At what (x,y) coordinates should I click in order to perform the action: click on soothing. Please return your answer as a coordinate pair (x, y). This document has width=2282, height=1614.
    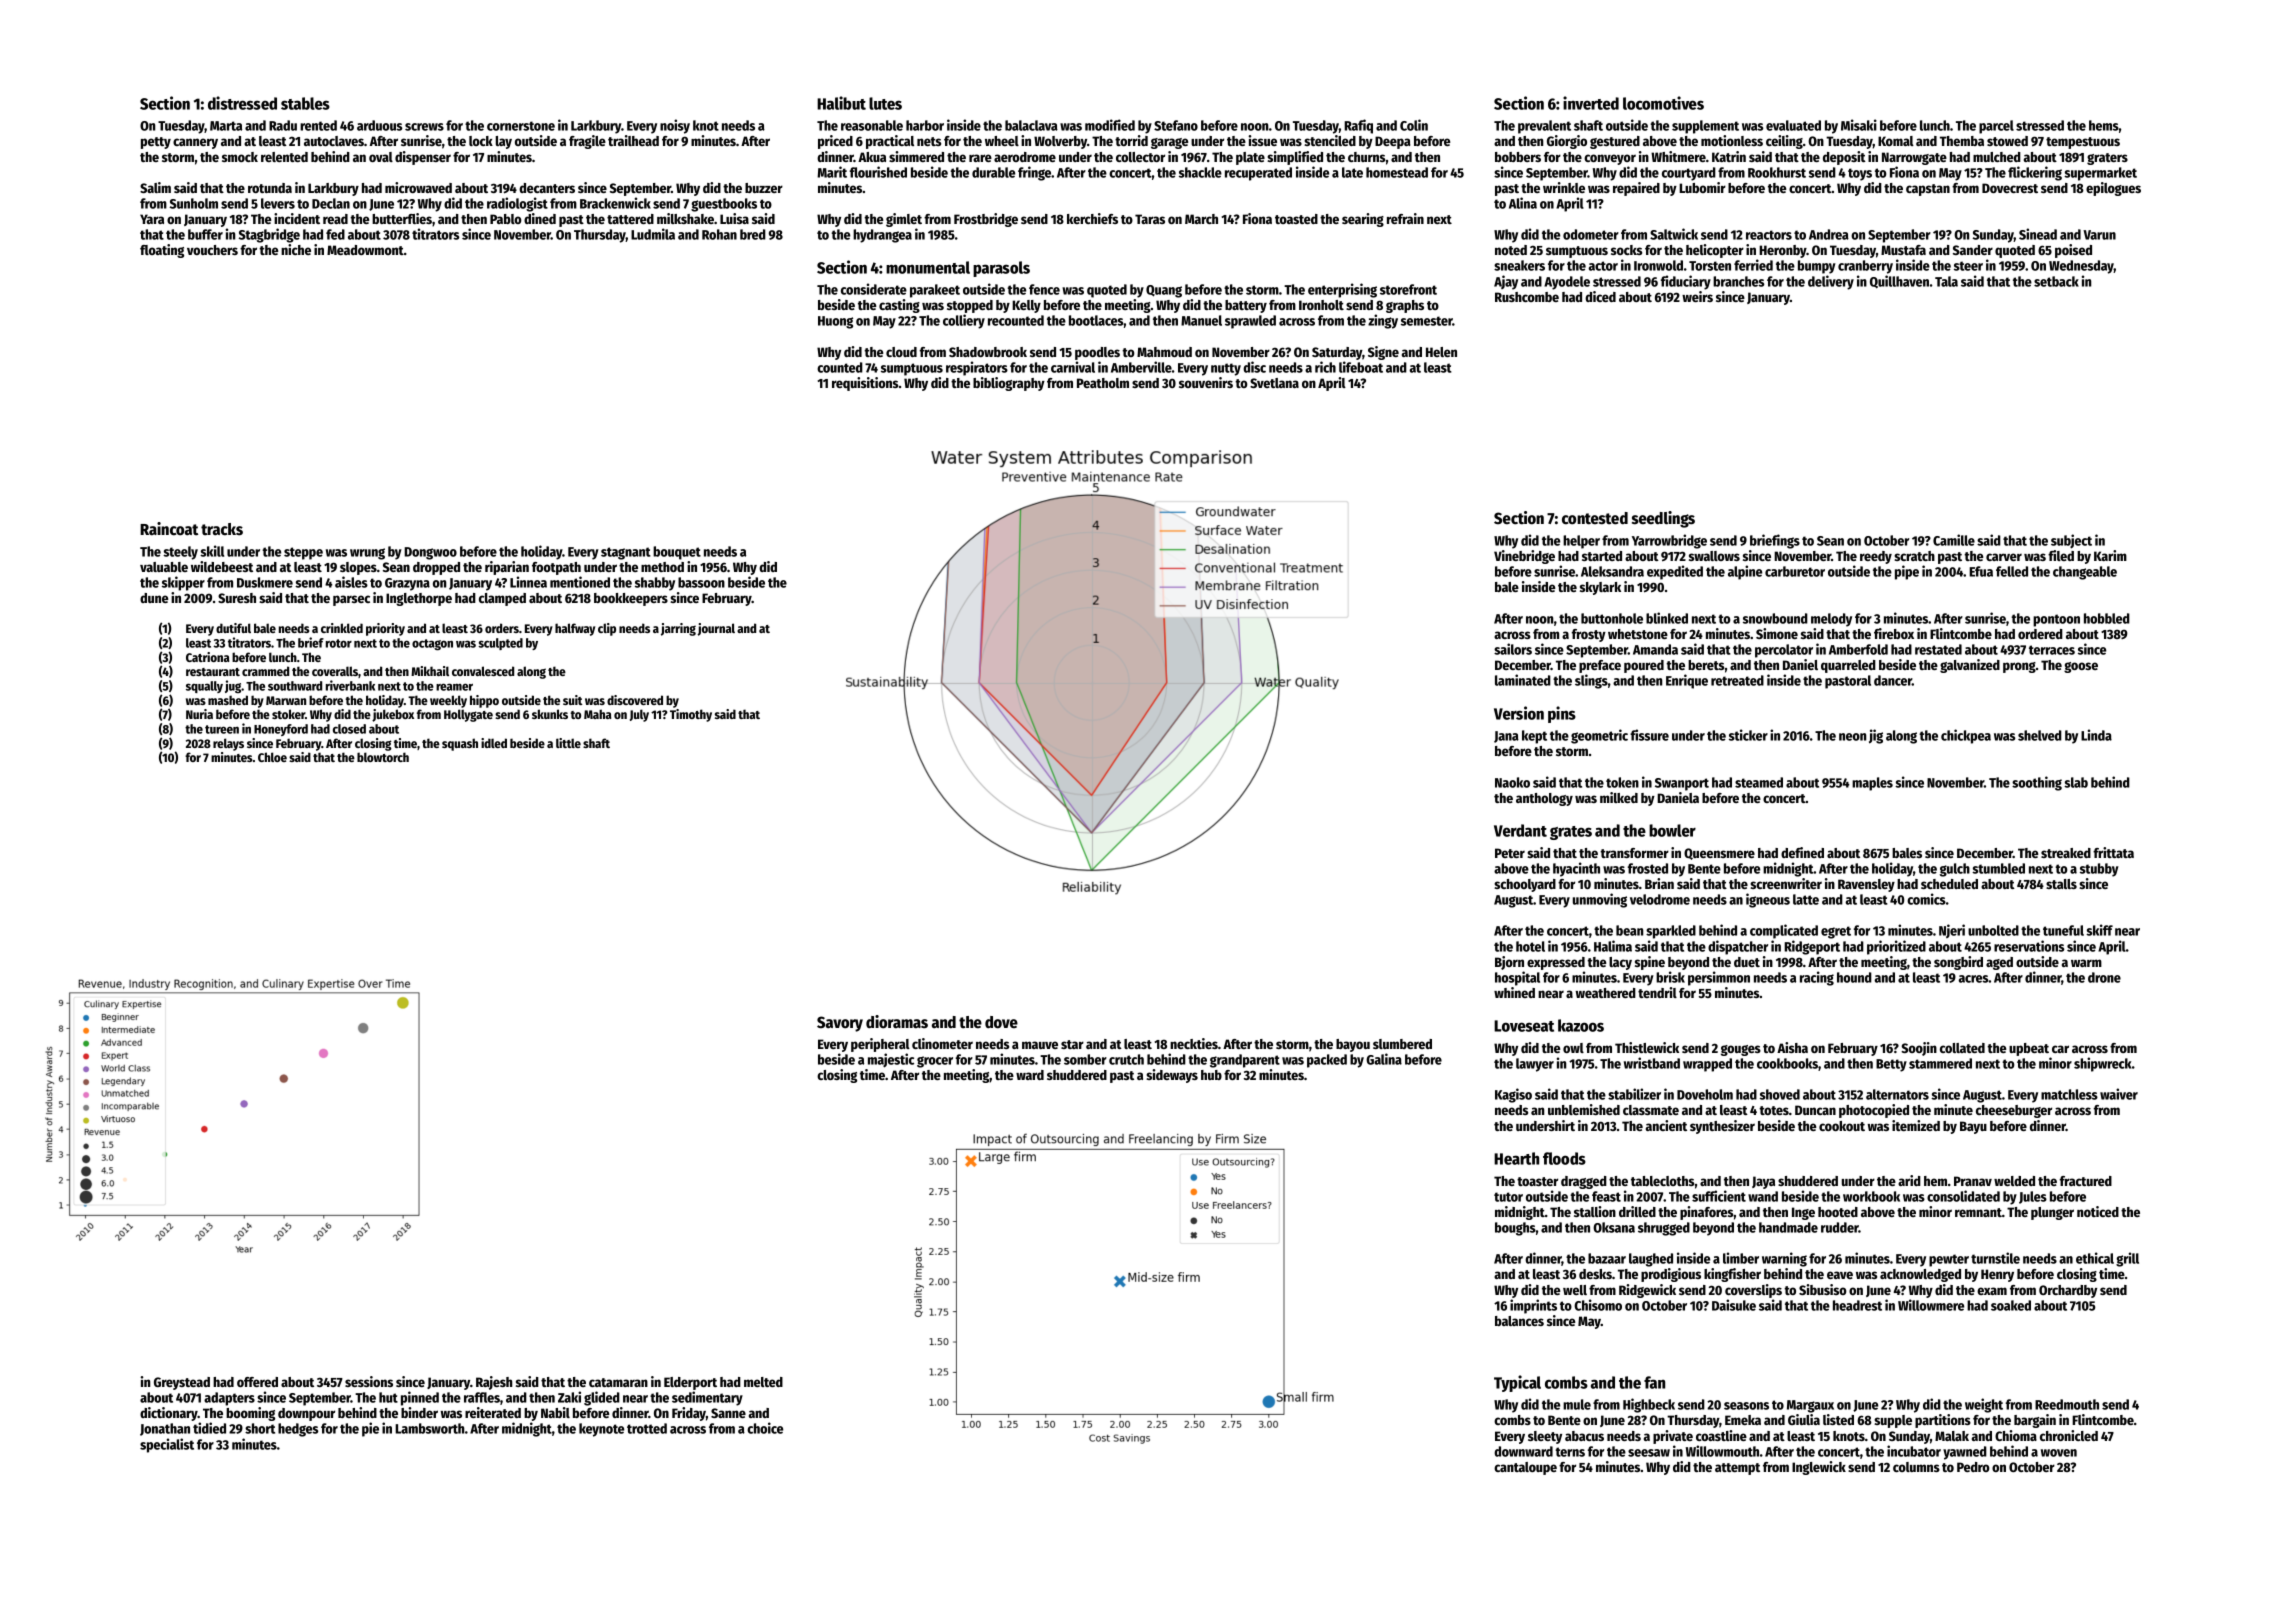
    Looking at the image, I should click on (2037, 783).
